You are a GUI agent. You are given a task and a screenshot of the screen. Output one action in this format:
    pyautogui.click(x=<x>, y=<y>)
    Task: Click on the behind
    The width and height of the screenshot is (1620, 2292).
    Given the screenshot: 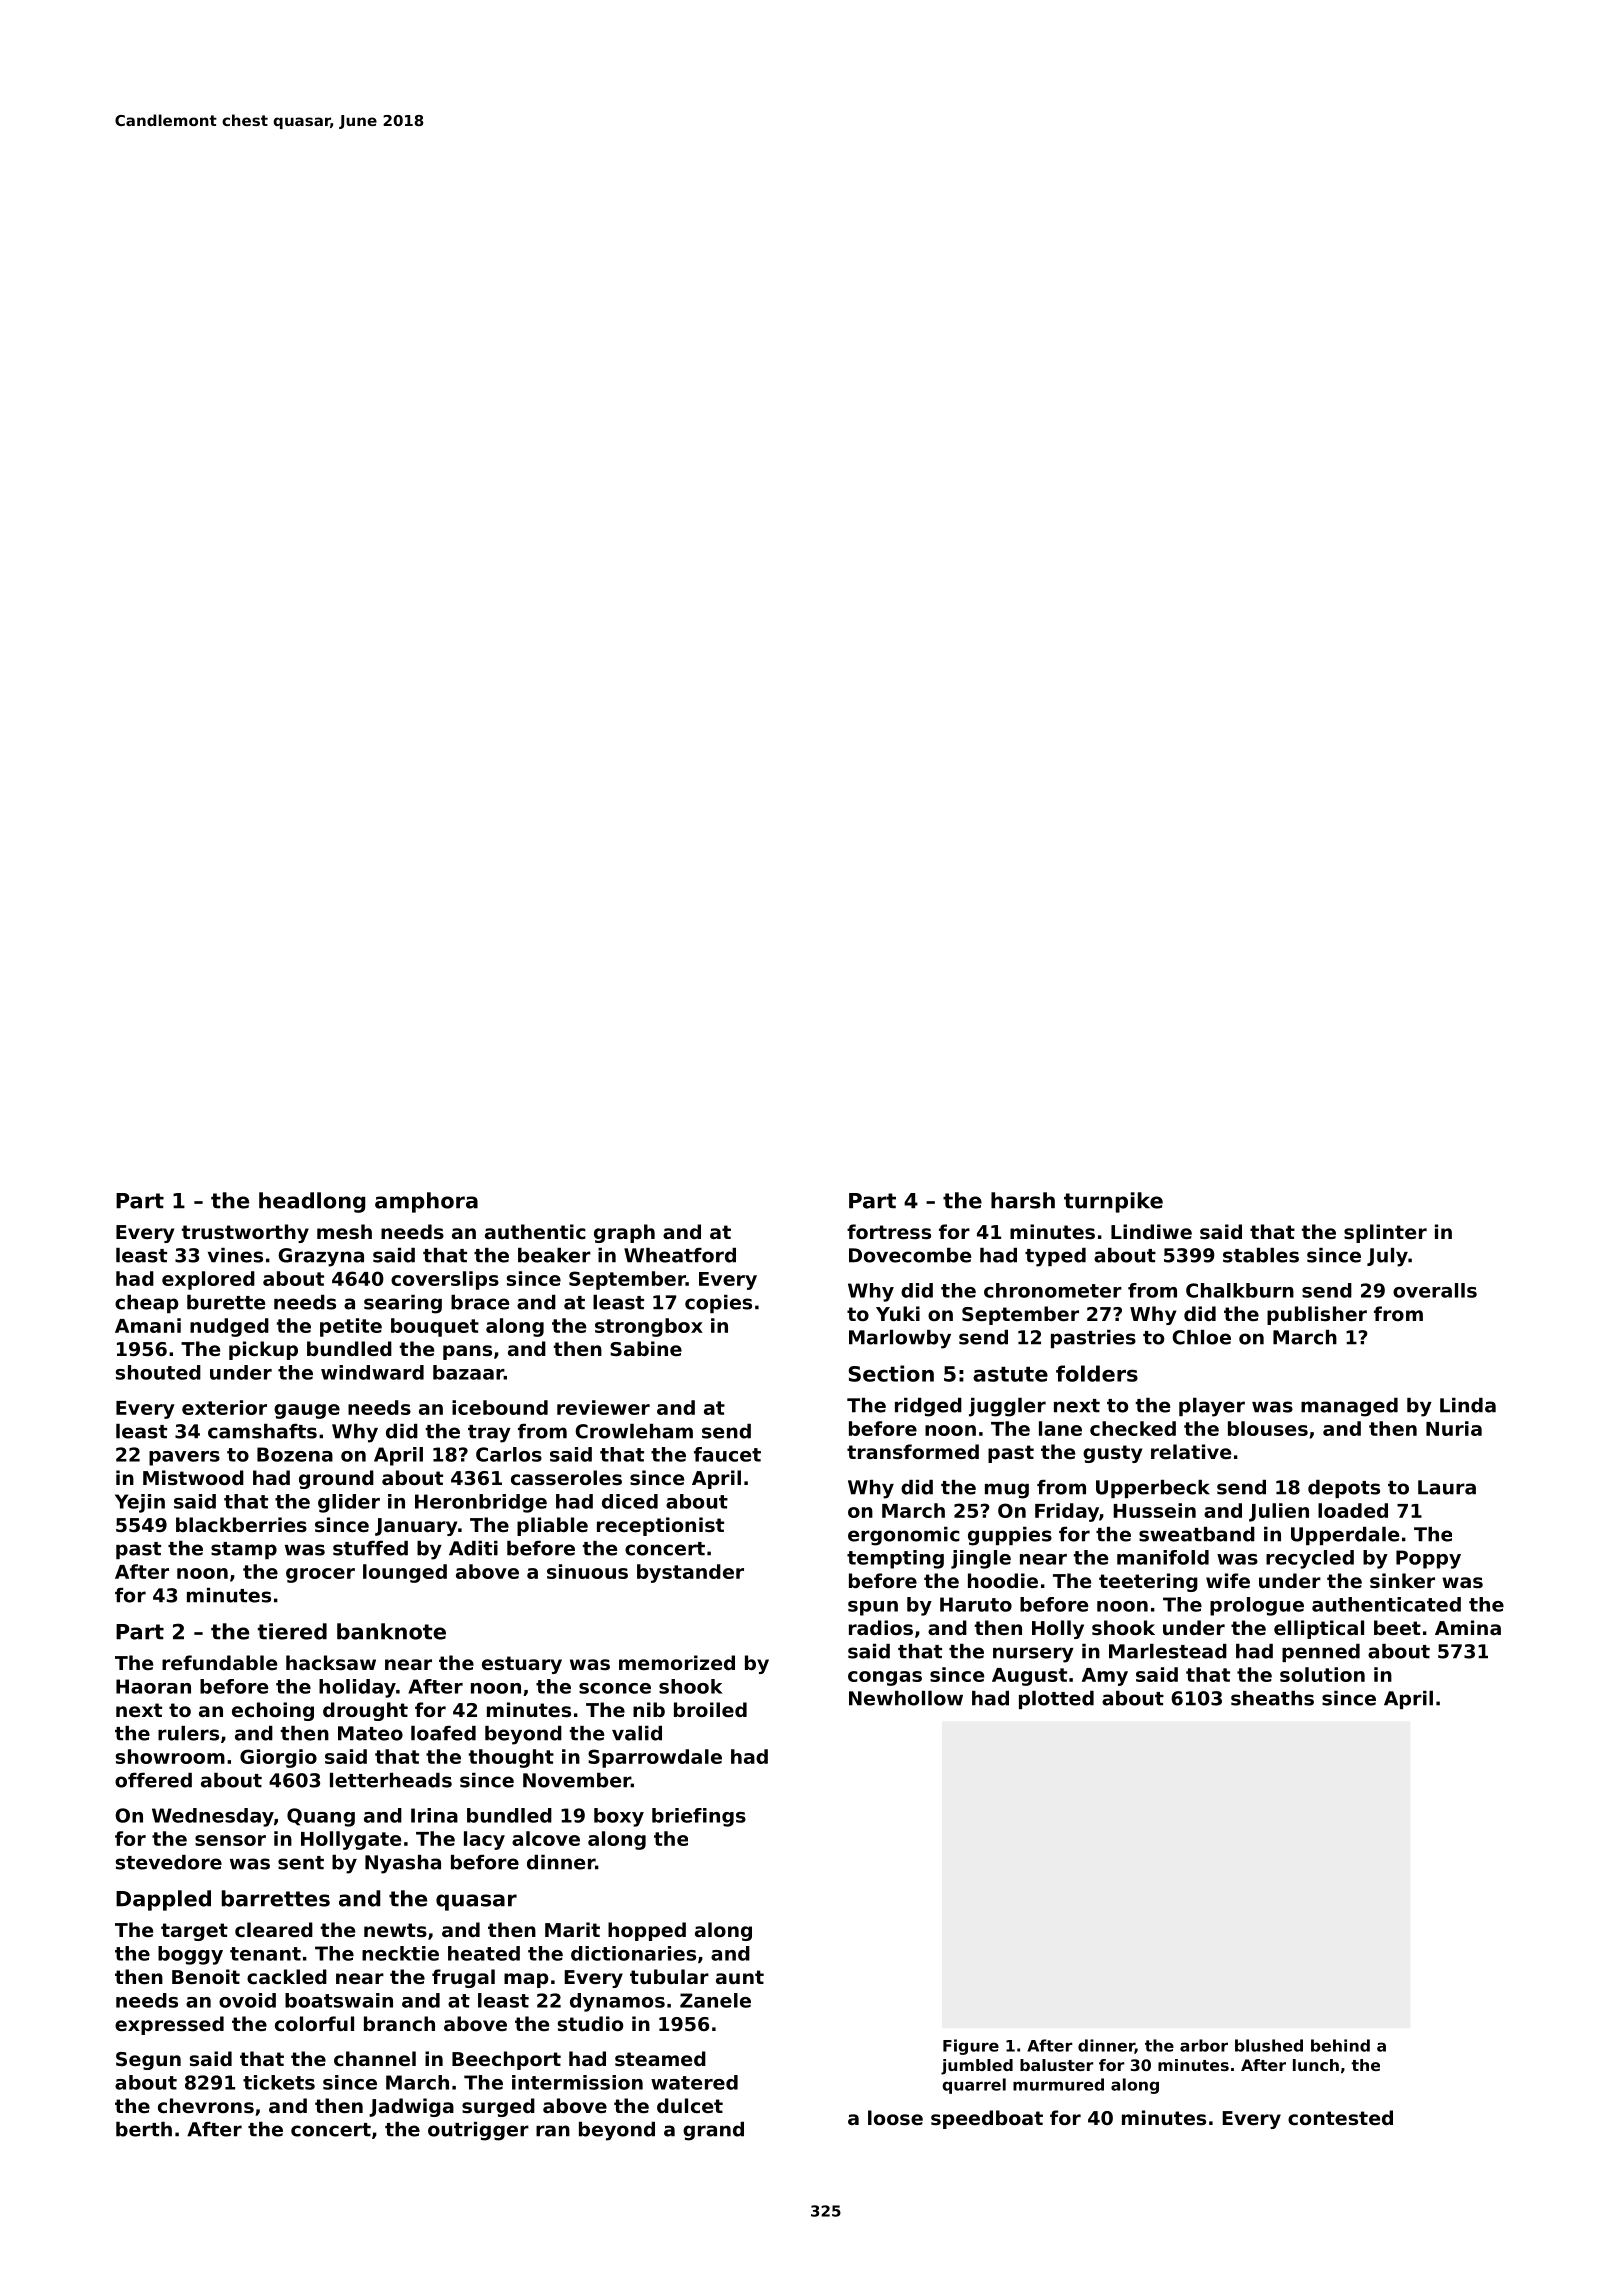 What is the action you would take?
    pyautogui.click(x=1340, y=2045)
